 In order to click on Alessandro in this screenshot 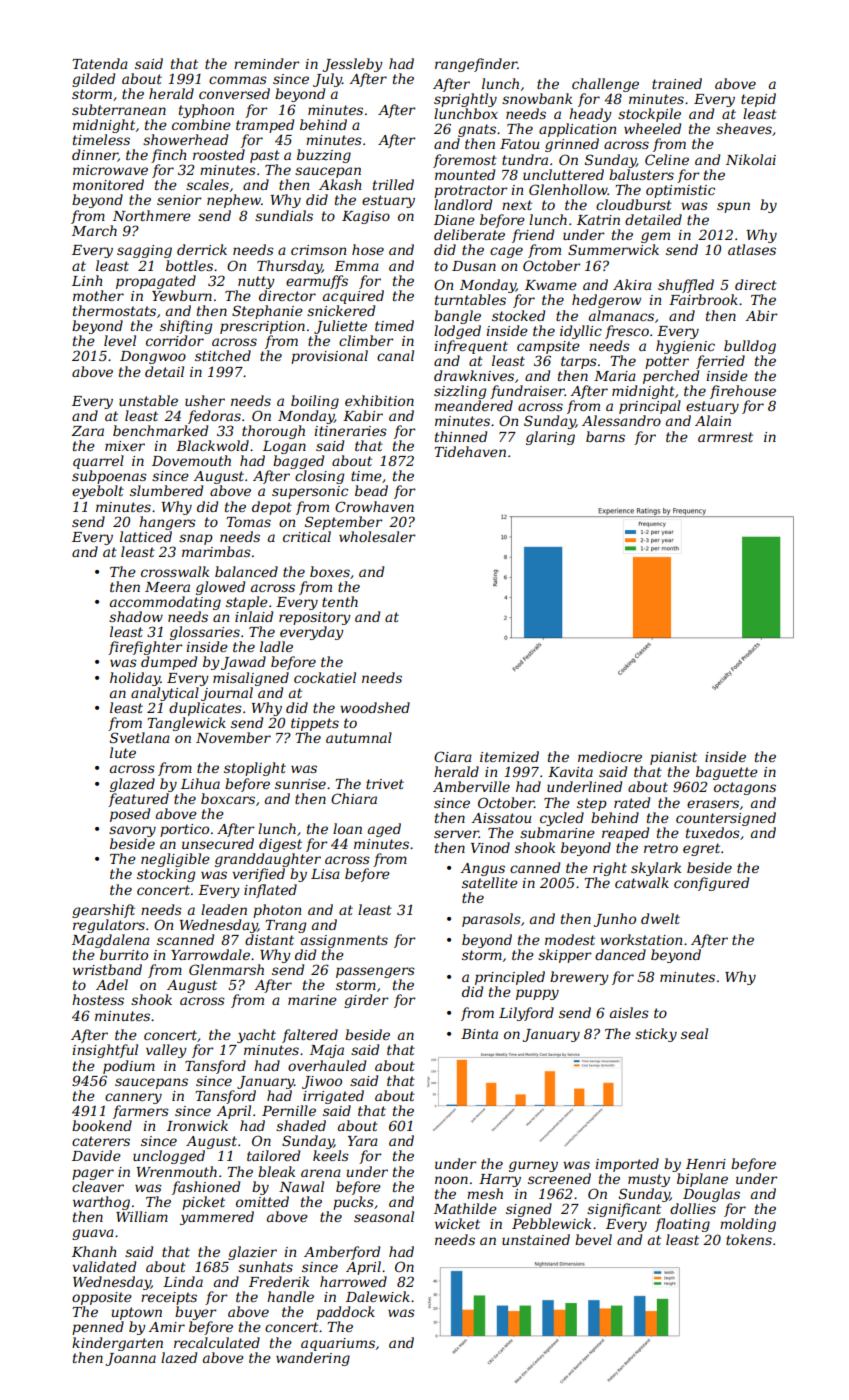, I will do `click(621, 420)`.
